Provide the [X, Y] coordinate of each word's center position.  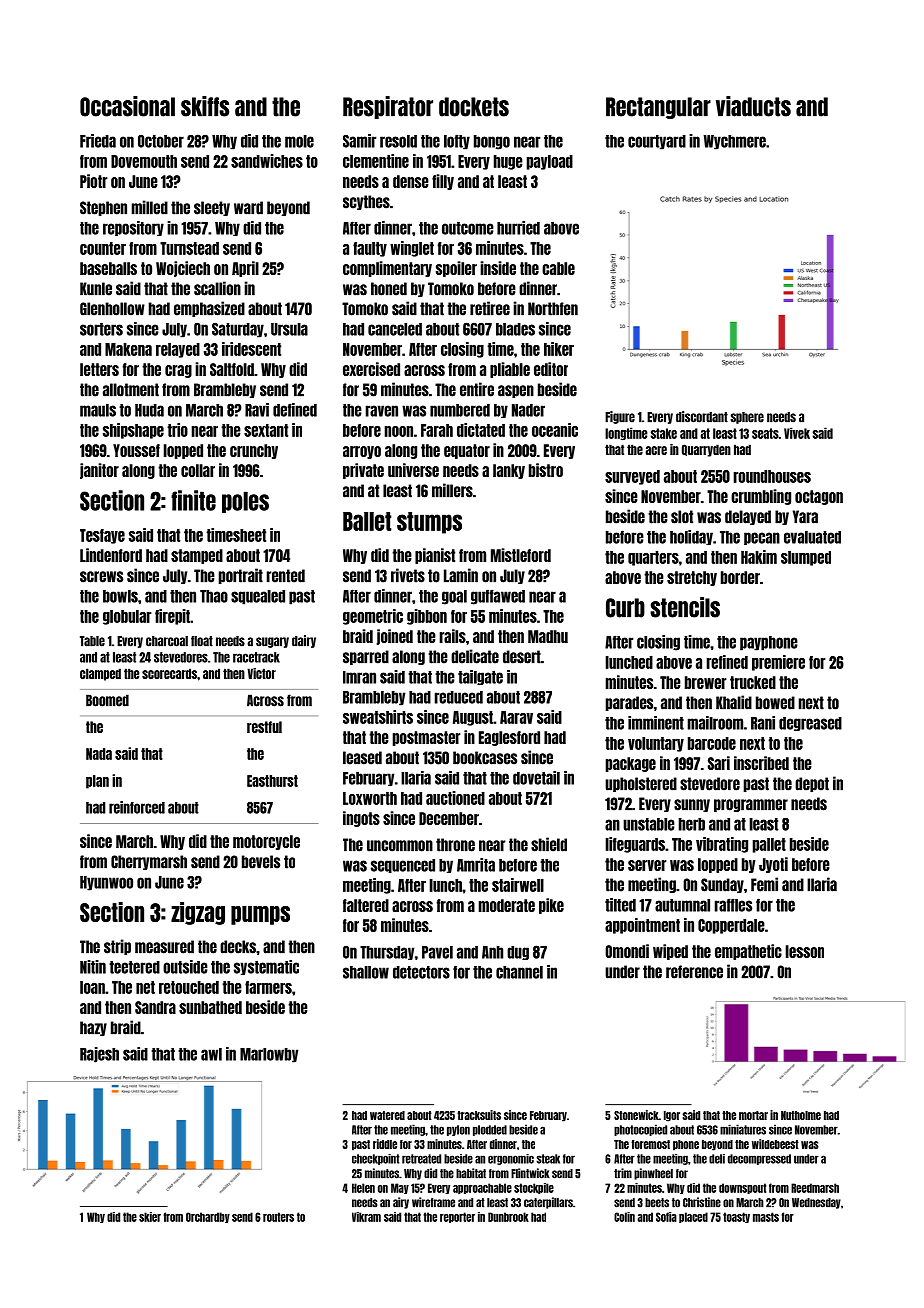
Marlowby [269, 1055]
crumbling [761, 497]
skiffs [205, 106]
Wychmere [735, 142]
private [363, 471]
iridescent [251, 349]
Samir [360, 141]
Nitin [93, 967]
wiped [670, 952]
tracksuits [479, 1115]
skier [150, 1217]
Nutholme [801, 1115]
